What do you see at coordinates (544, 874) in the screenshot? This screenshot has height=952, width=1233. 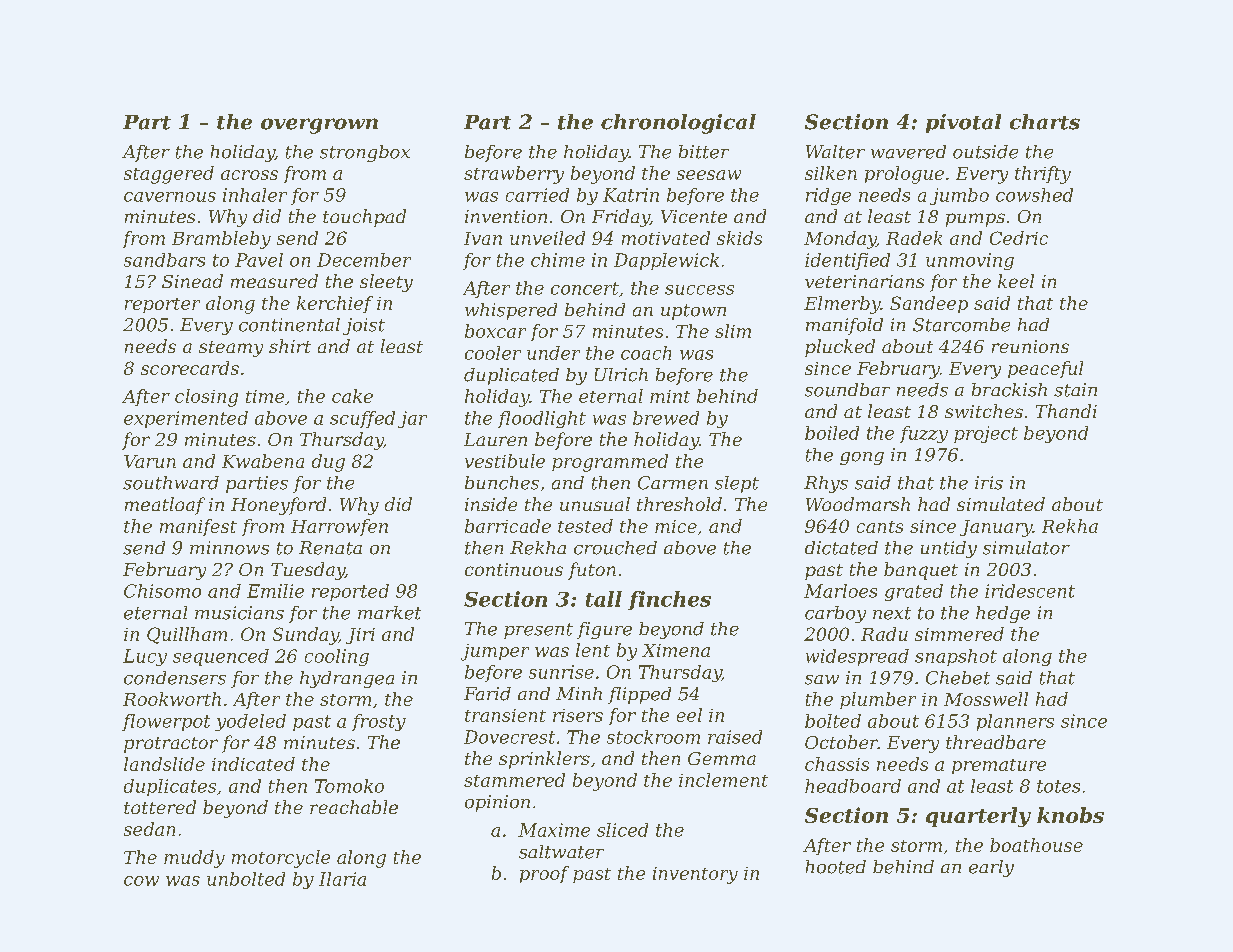 I see `proof` at bounding box center [544, 874].
